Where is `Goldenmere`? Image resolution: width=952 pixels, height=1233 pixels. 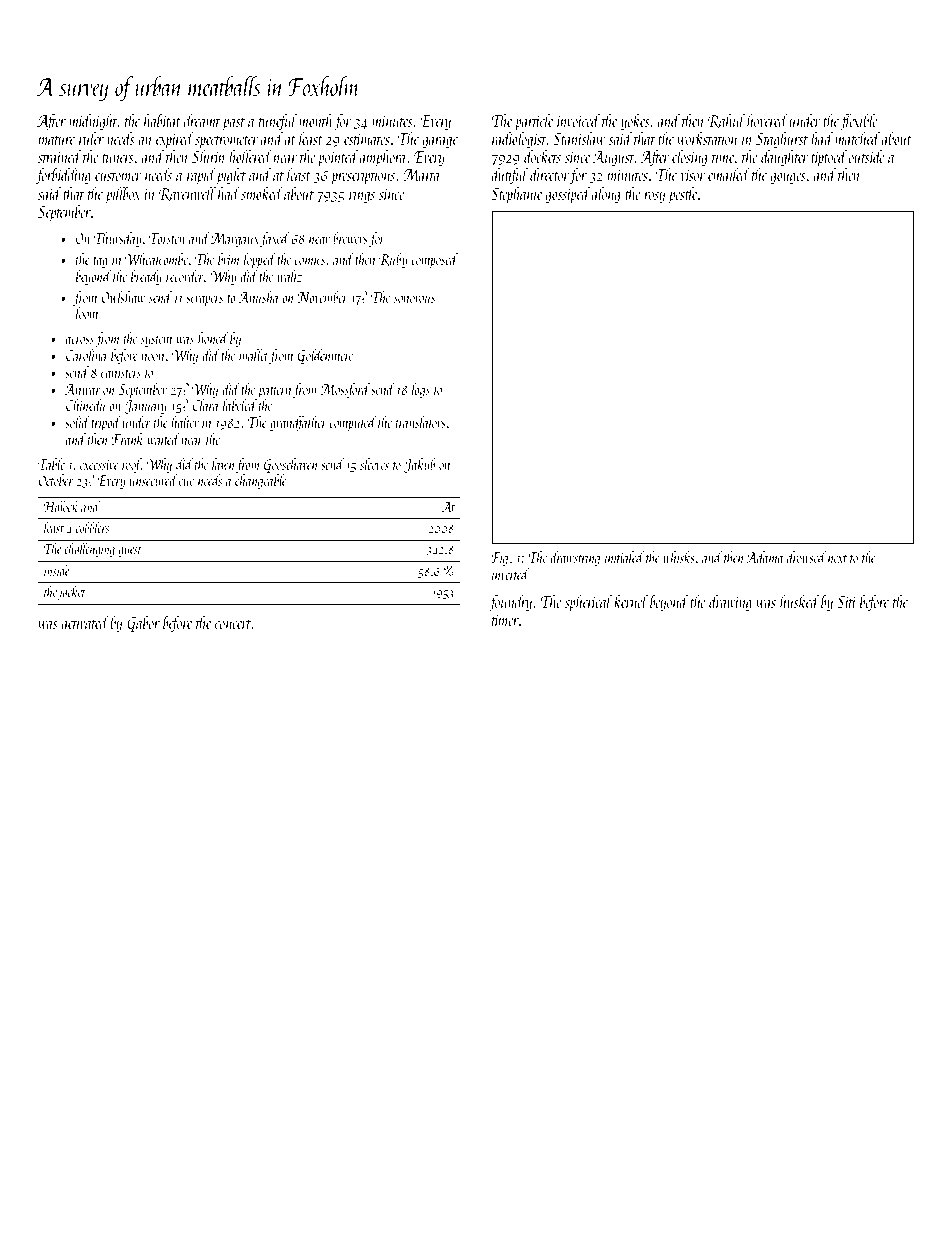
Goldenmere is located at coordinates (325, 356).
